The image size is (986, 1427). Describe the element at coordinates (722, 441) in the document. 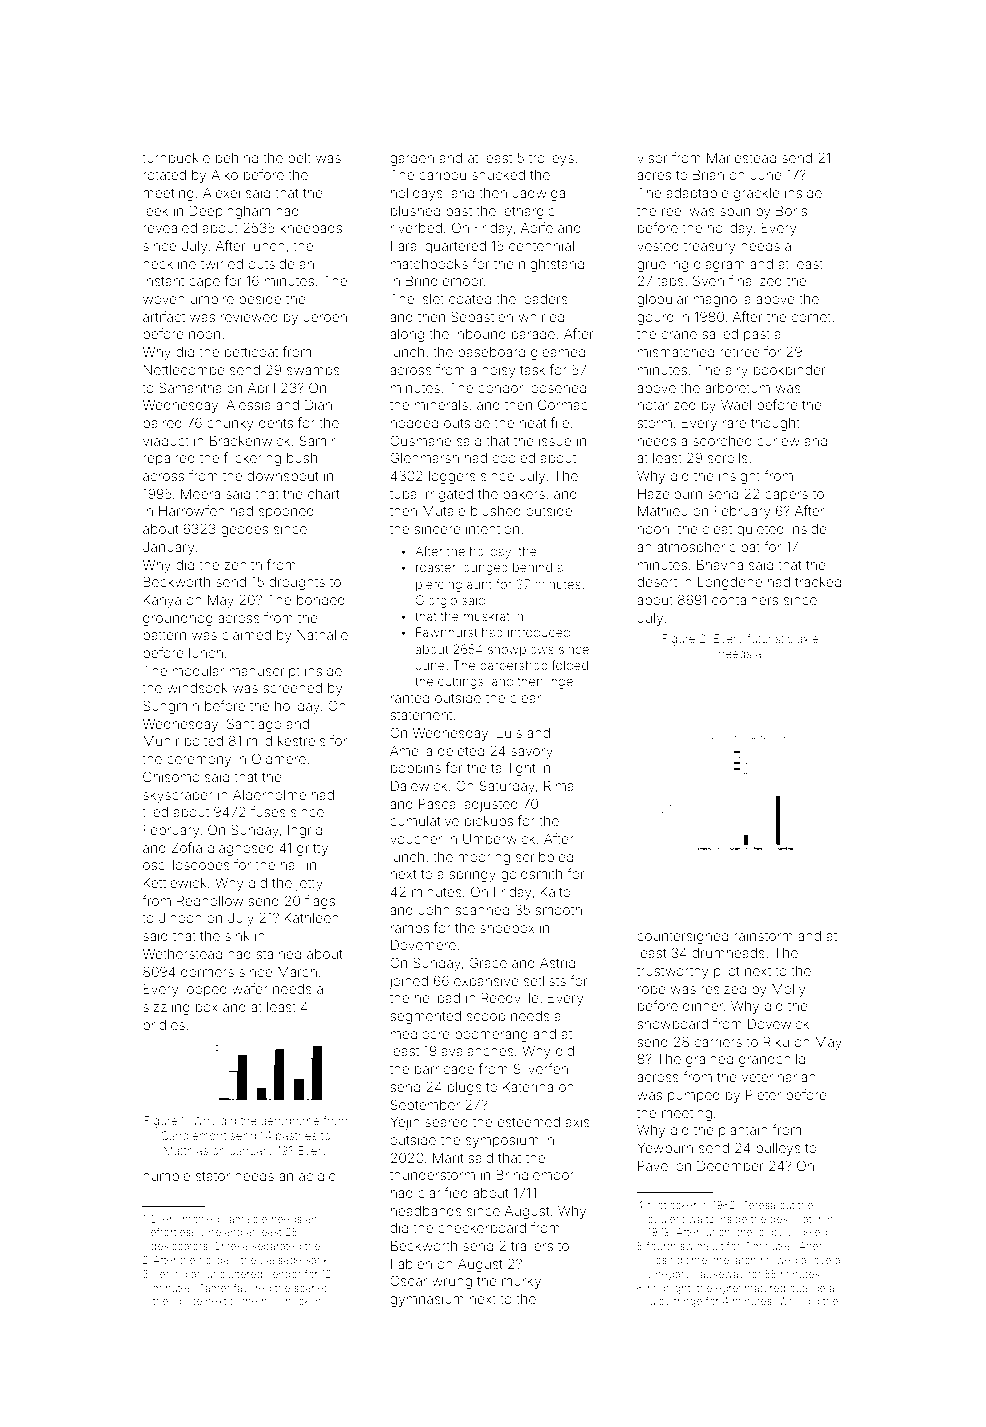

I see `scorched` at that location.
